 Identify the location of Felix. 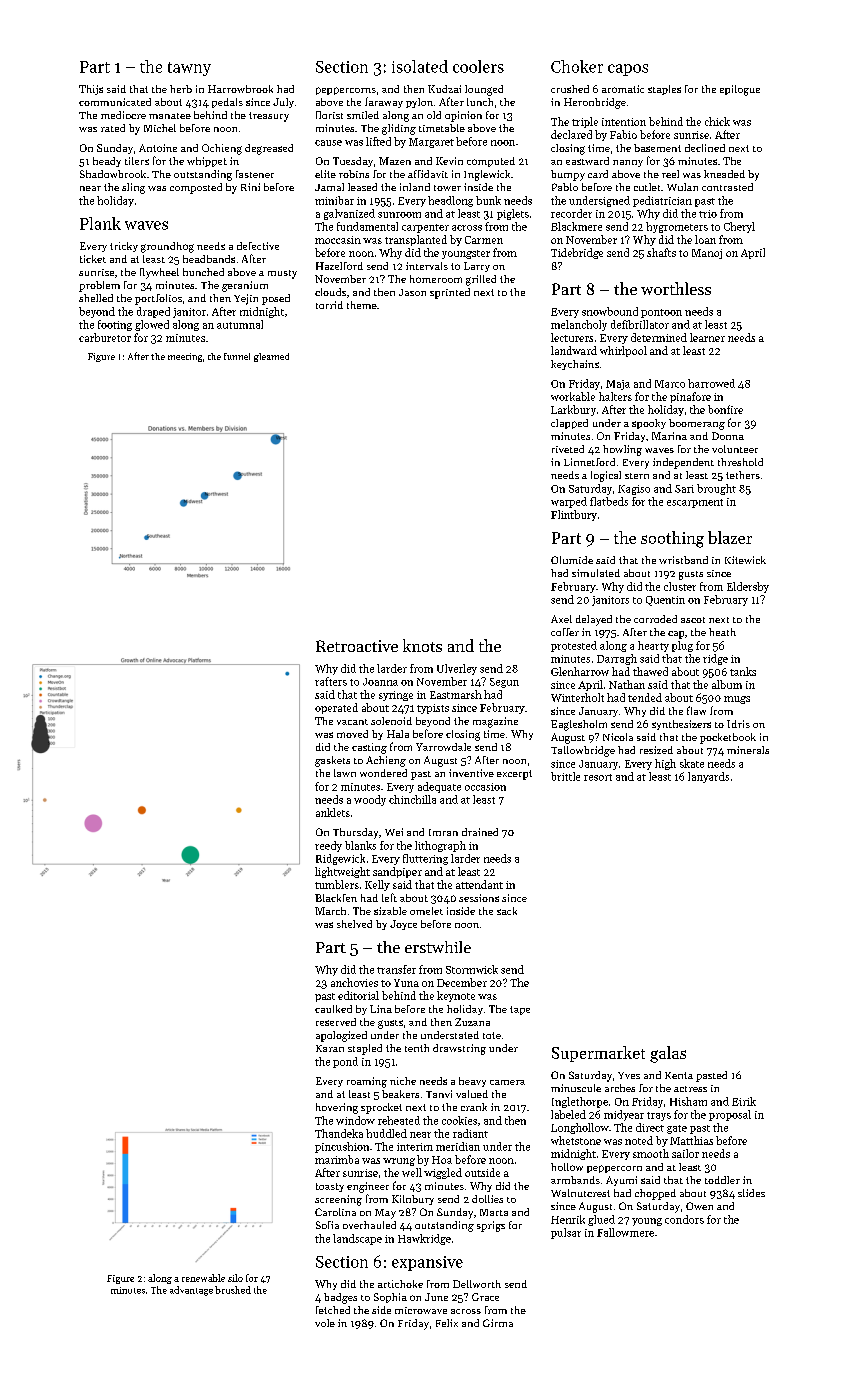
(447, 1323).
